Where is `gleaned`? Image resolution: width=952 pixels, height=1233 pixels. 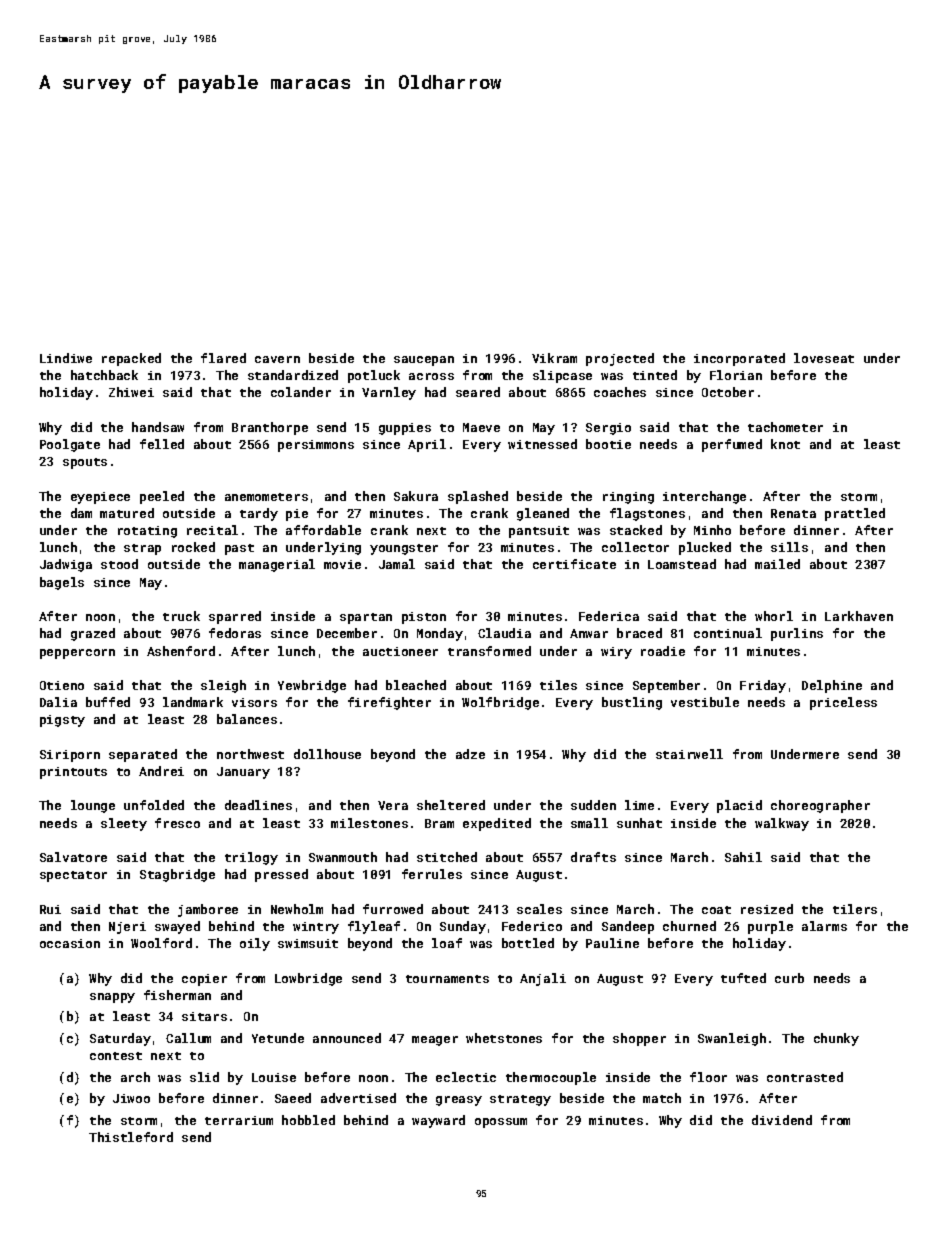 gleaned is located at coordinates (543, 514).
